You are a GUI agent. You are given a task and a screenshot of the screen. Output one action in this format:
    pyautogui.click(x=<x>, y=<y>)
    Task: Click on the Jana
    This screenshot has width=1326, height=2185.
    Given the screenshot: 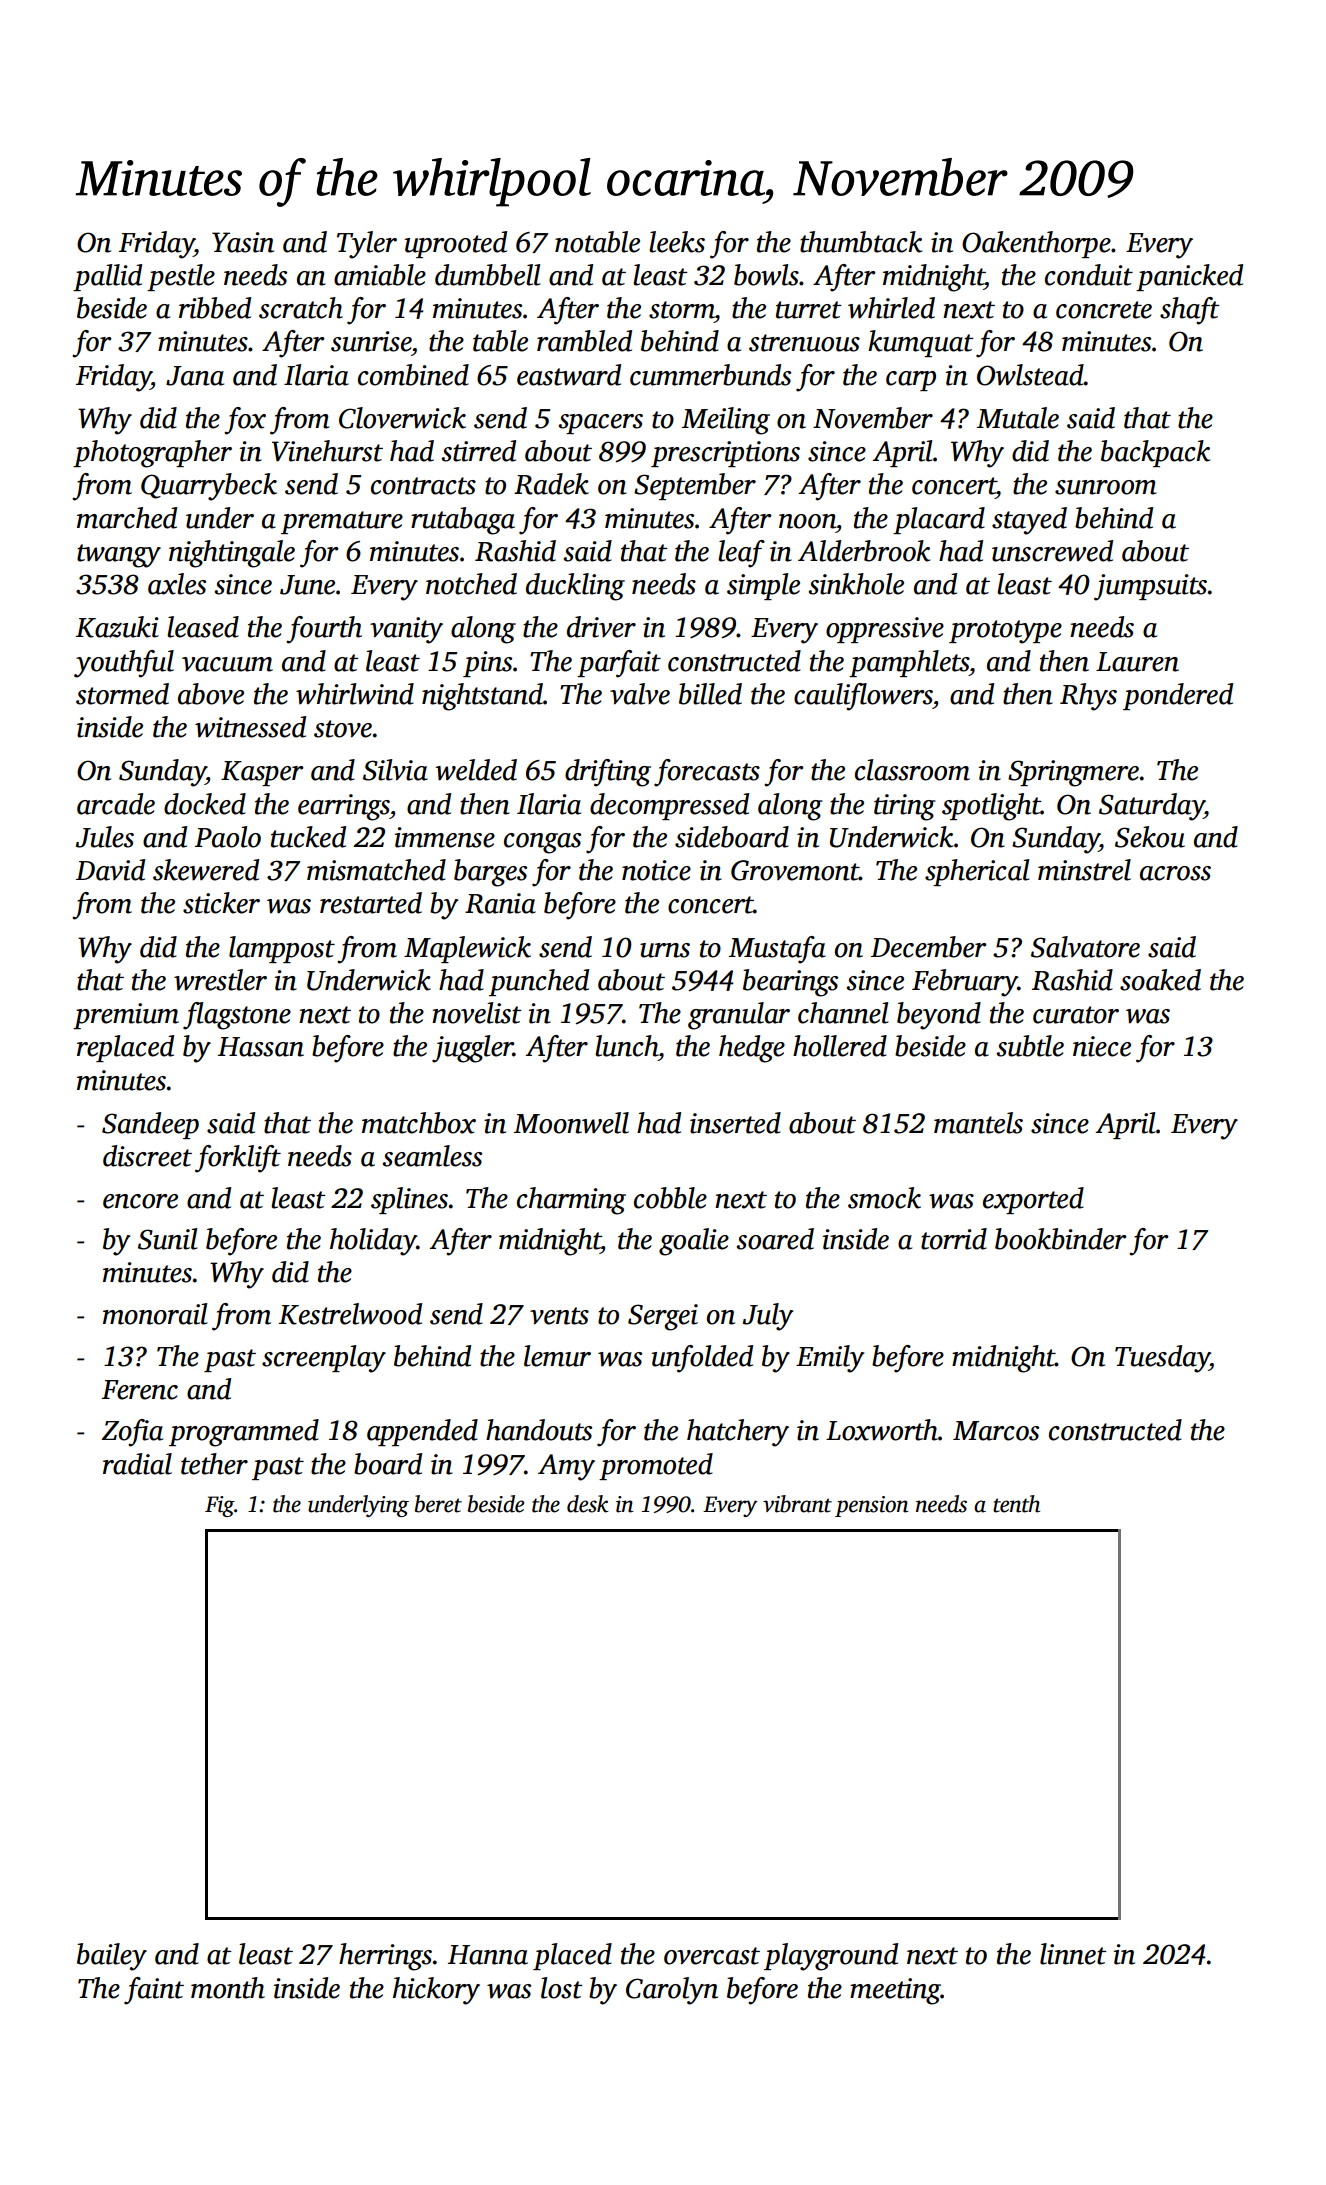 What is the action you would take?
    pyautogui.click(x=195, y=376)
